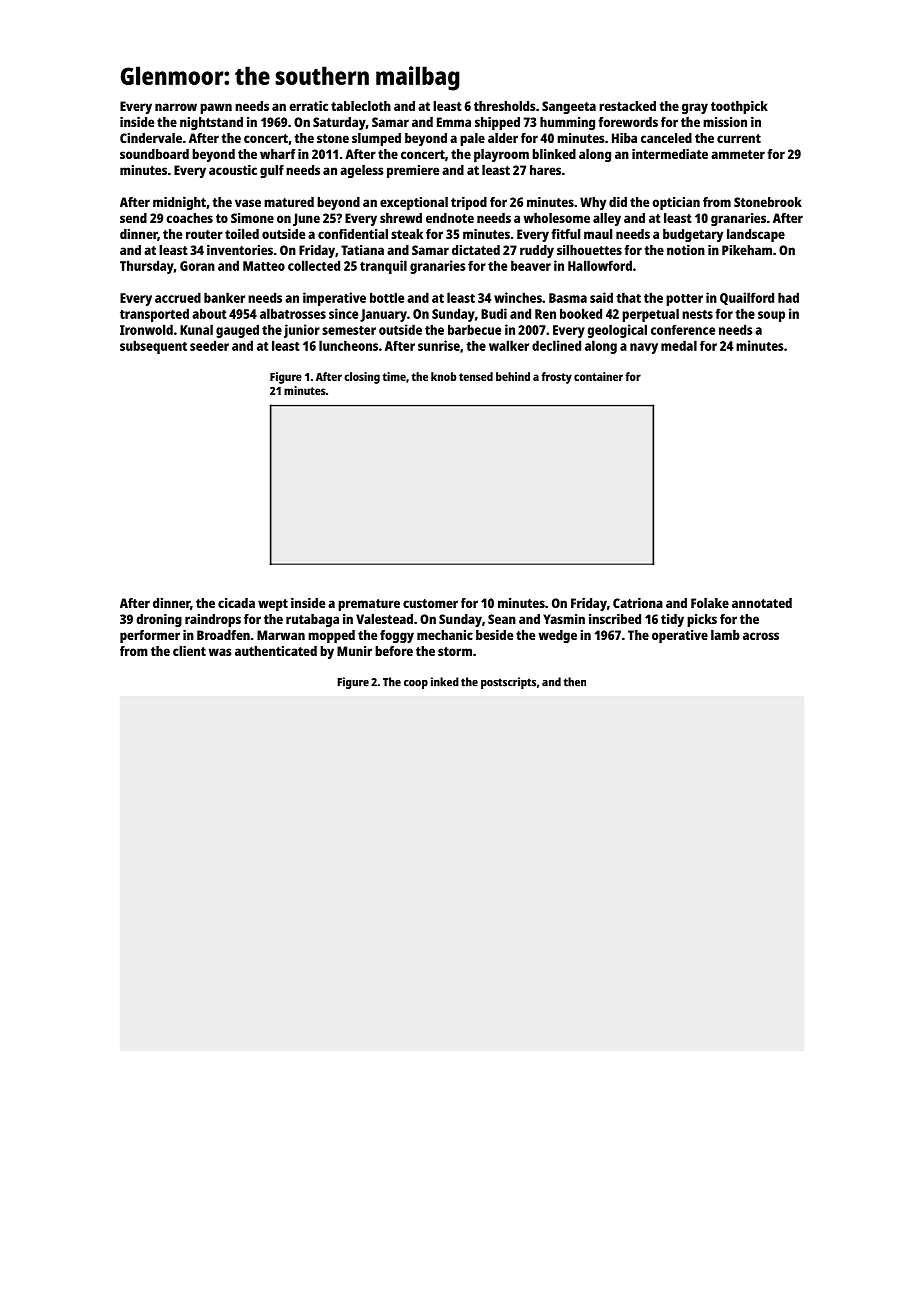  Describe the element at coordinates (236, 603) in the document. I see `cicada` at that location.
